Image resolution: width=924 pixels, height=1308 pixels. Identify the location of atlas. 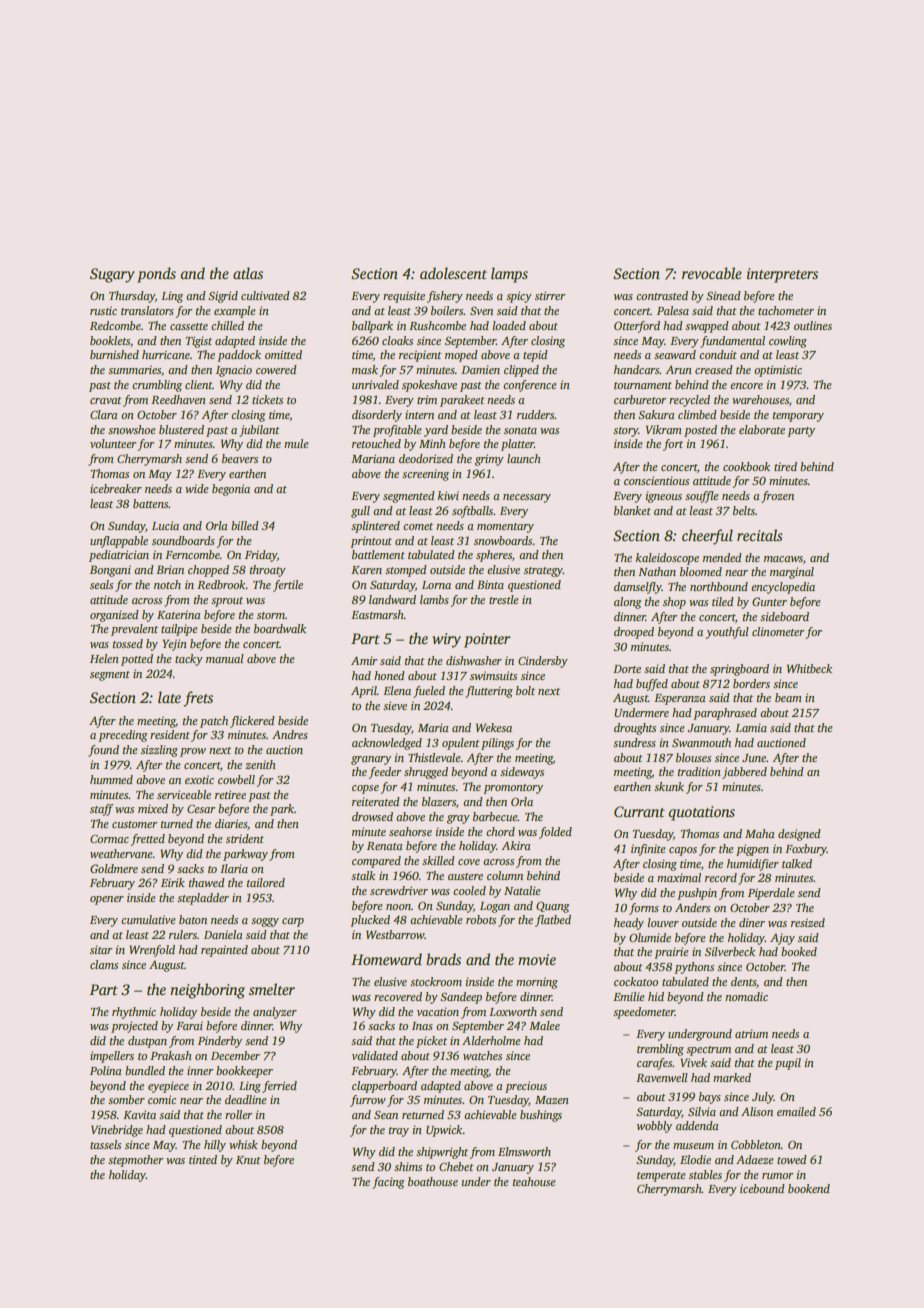
(248, 273).
